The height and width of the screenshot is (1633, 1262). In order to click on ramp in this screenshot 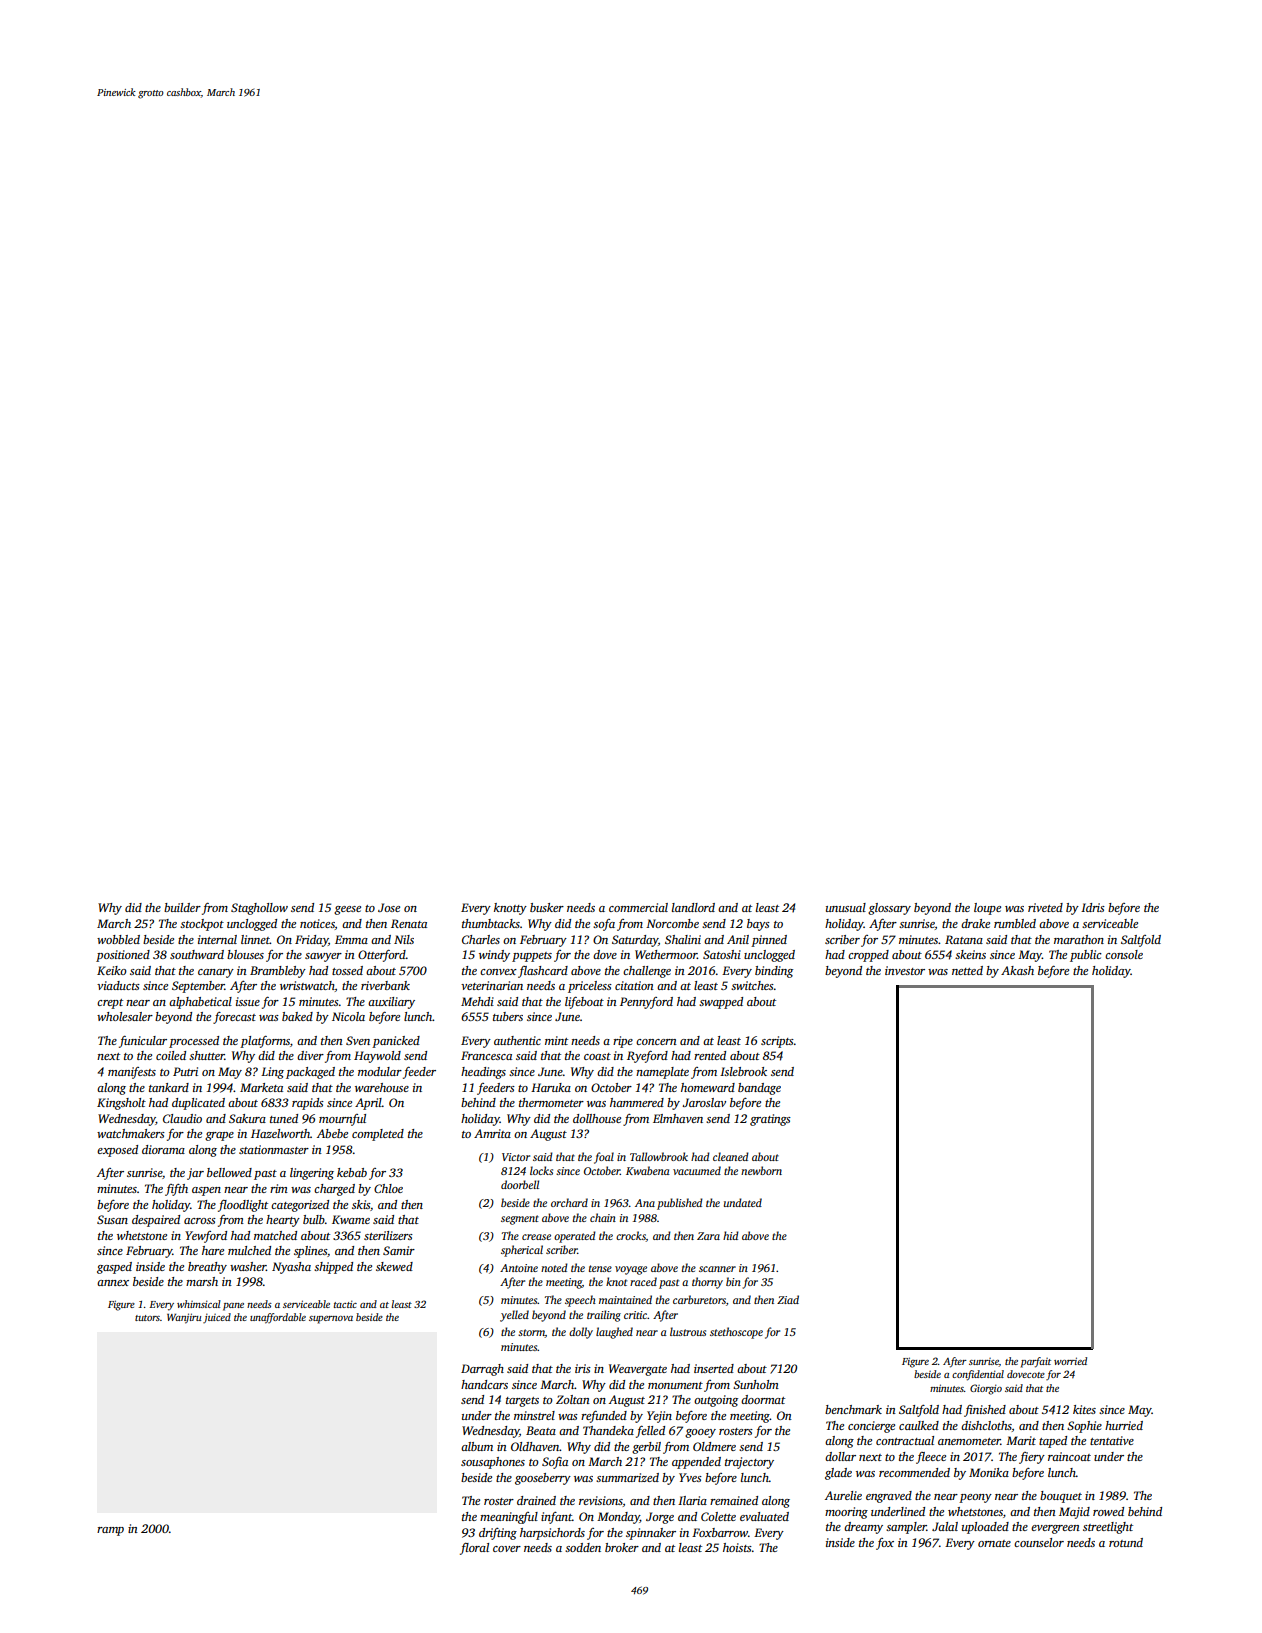, I will do `click(110, 1531)`.
